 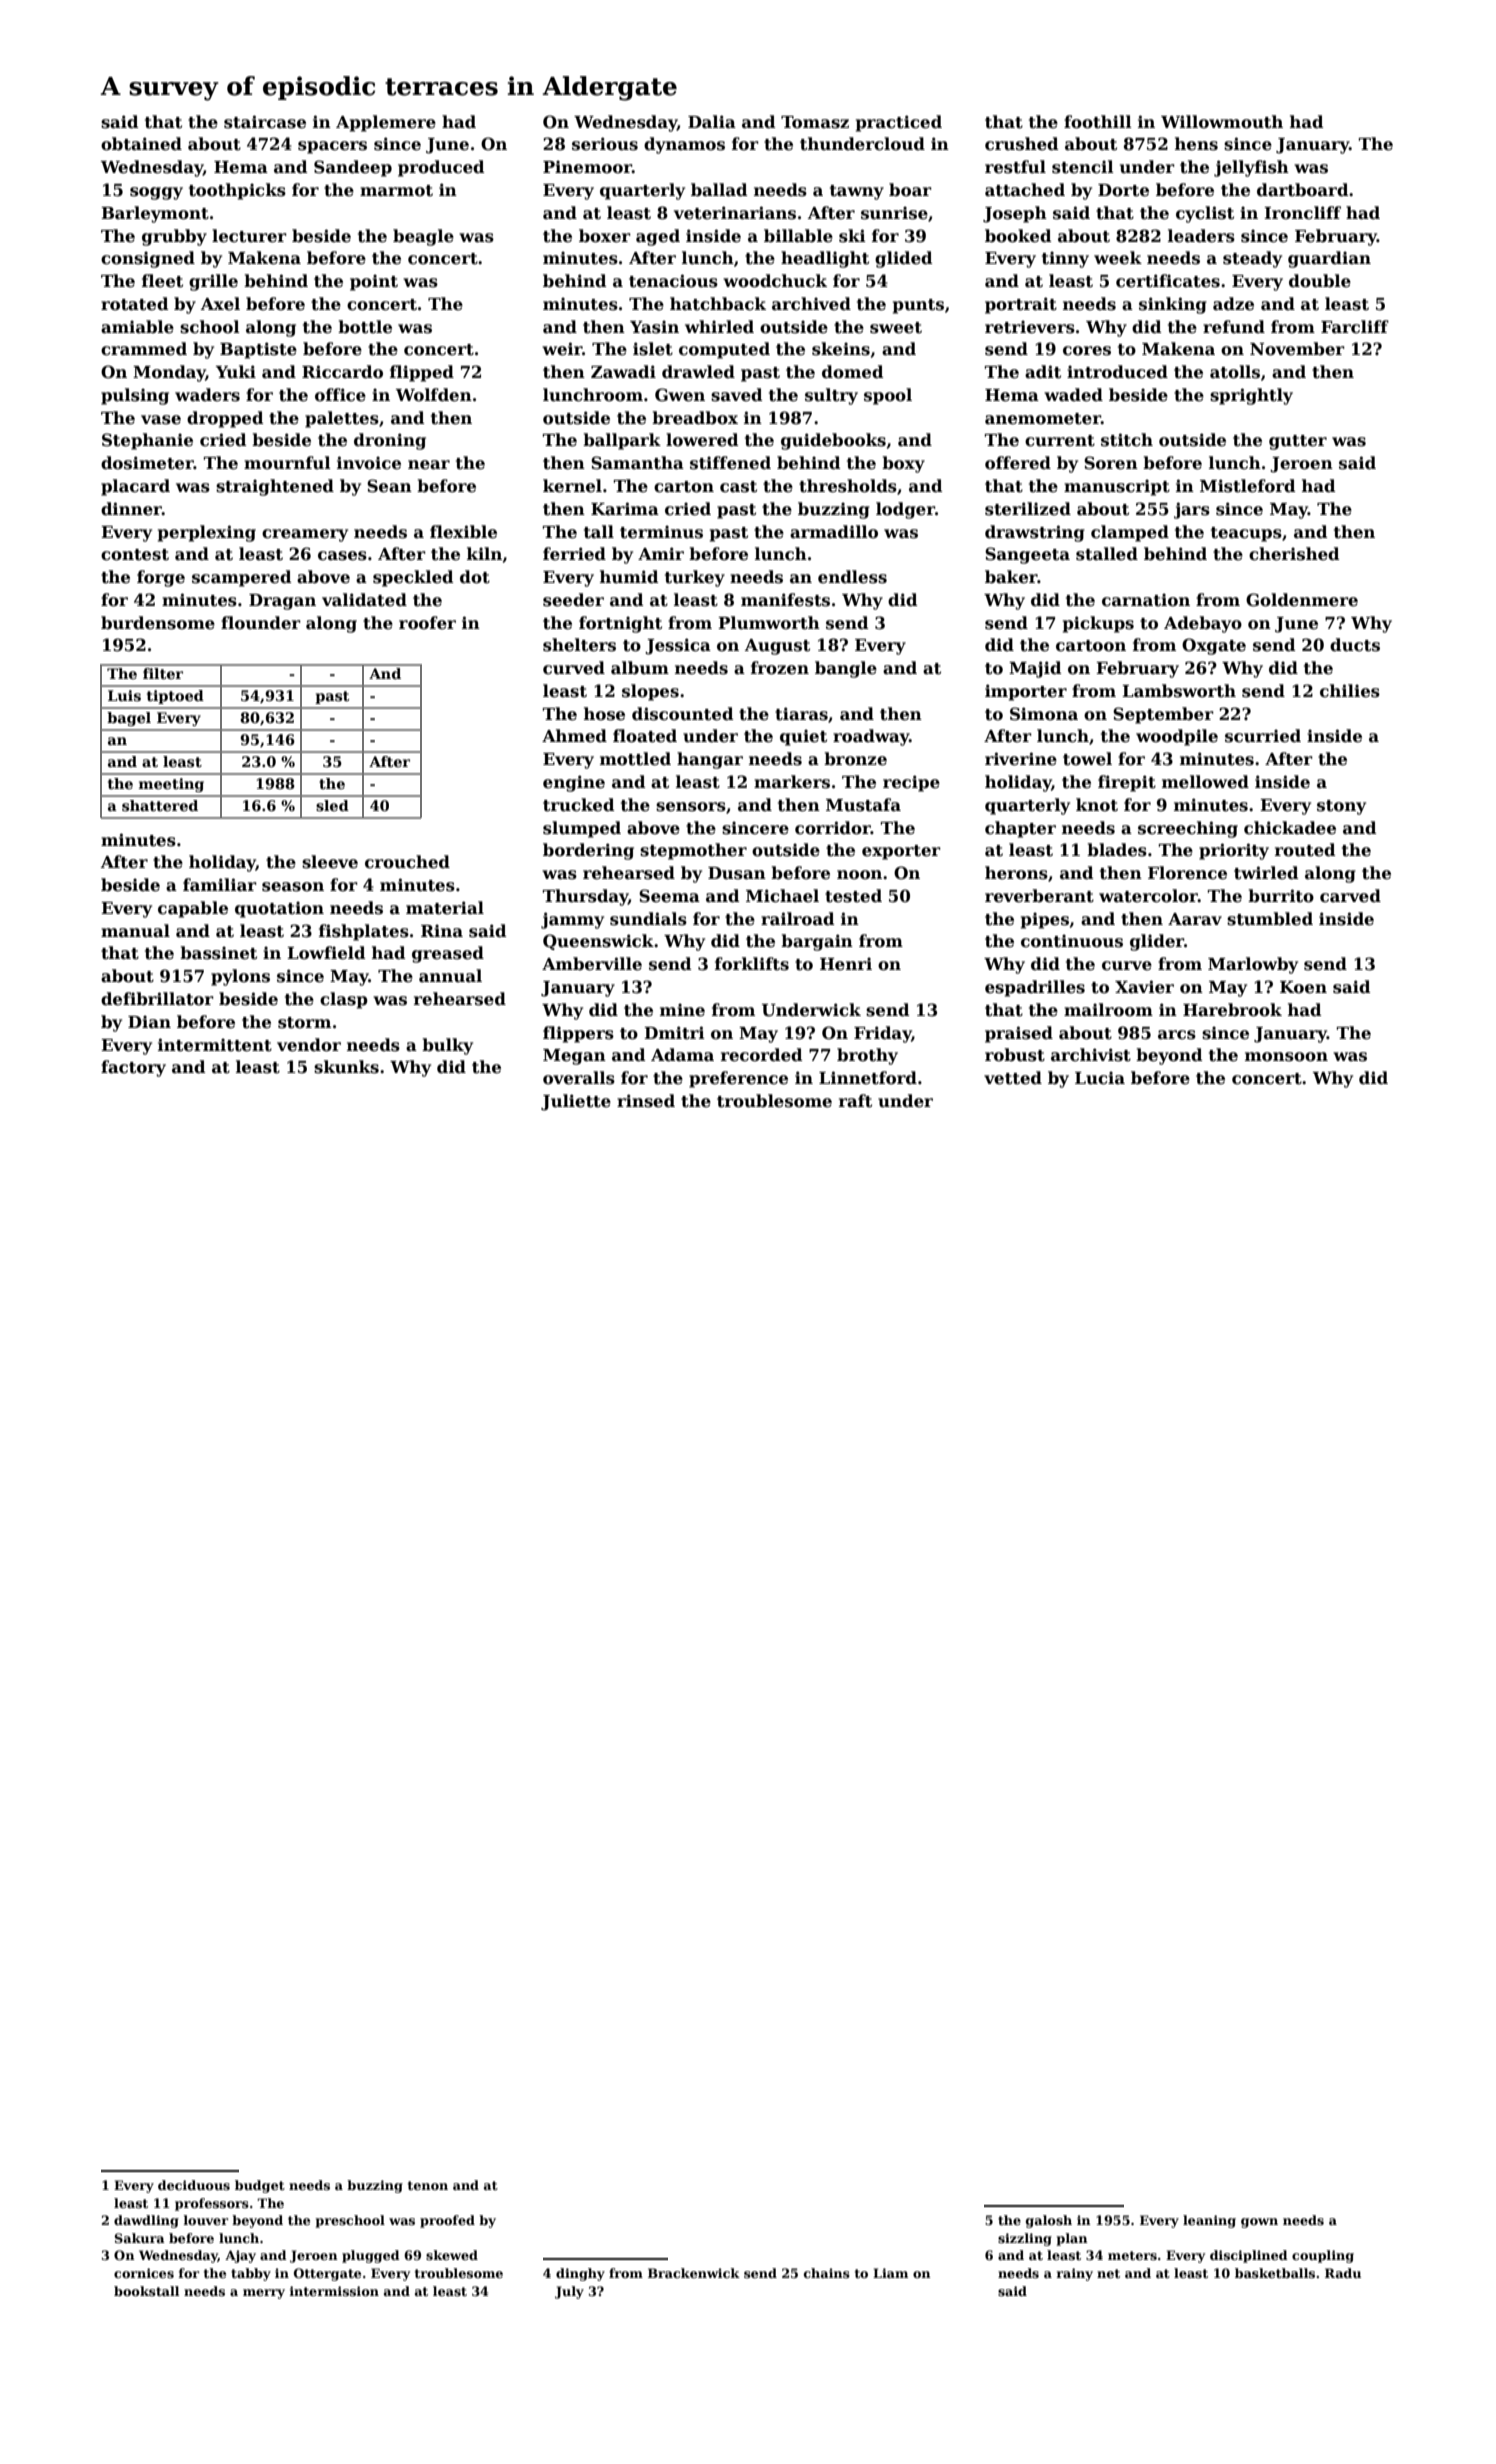 What do you see at coordinates (334, 2291) in the image?
I see `intermission` at bounding box center [334, 2291].
